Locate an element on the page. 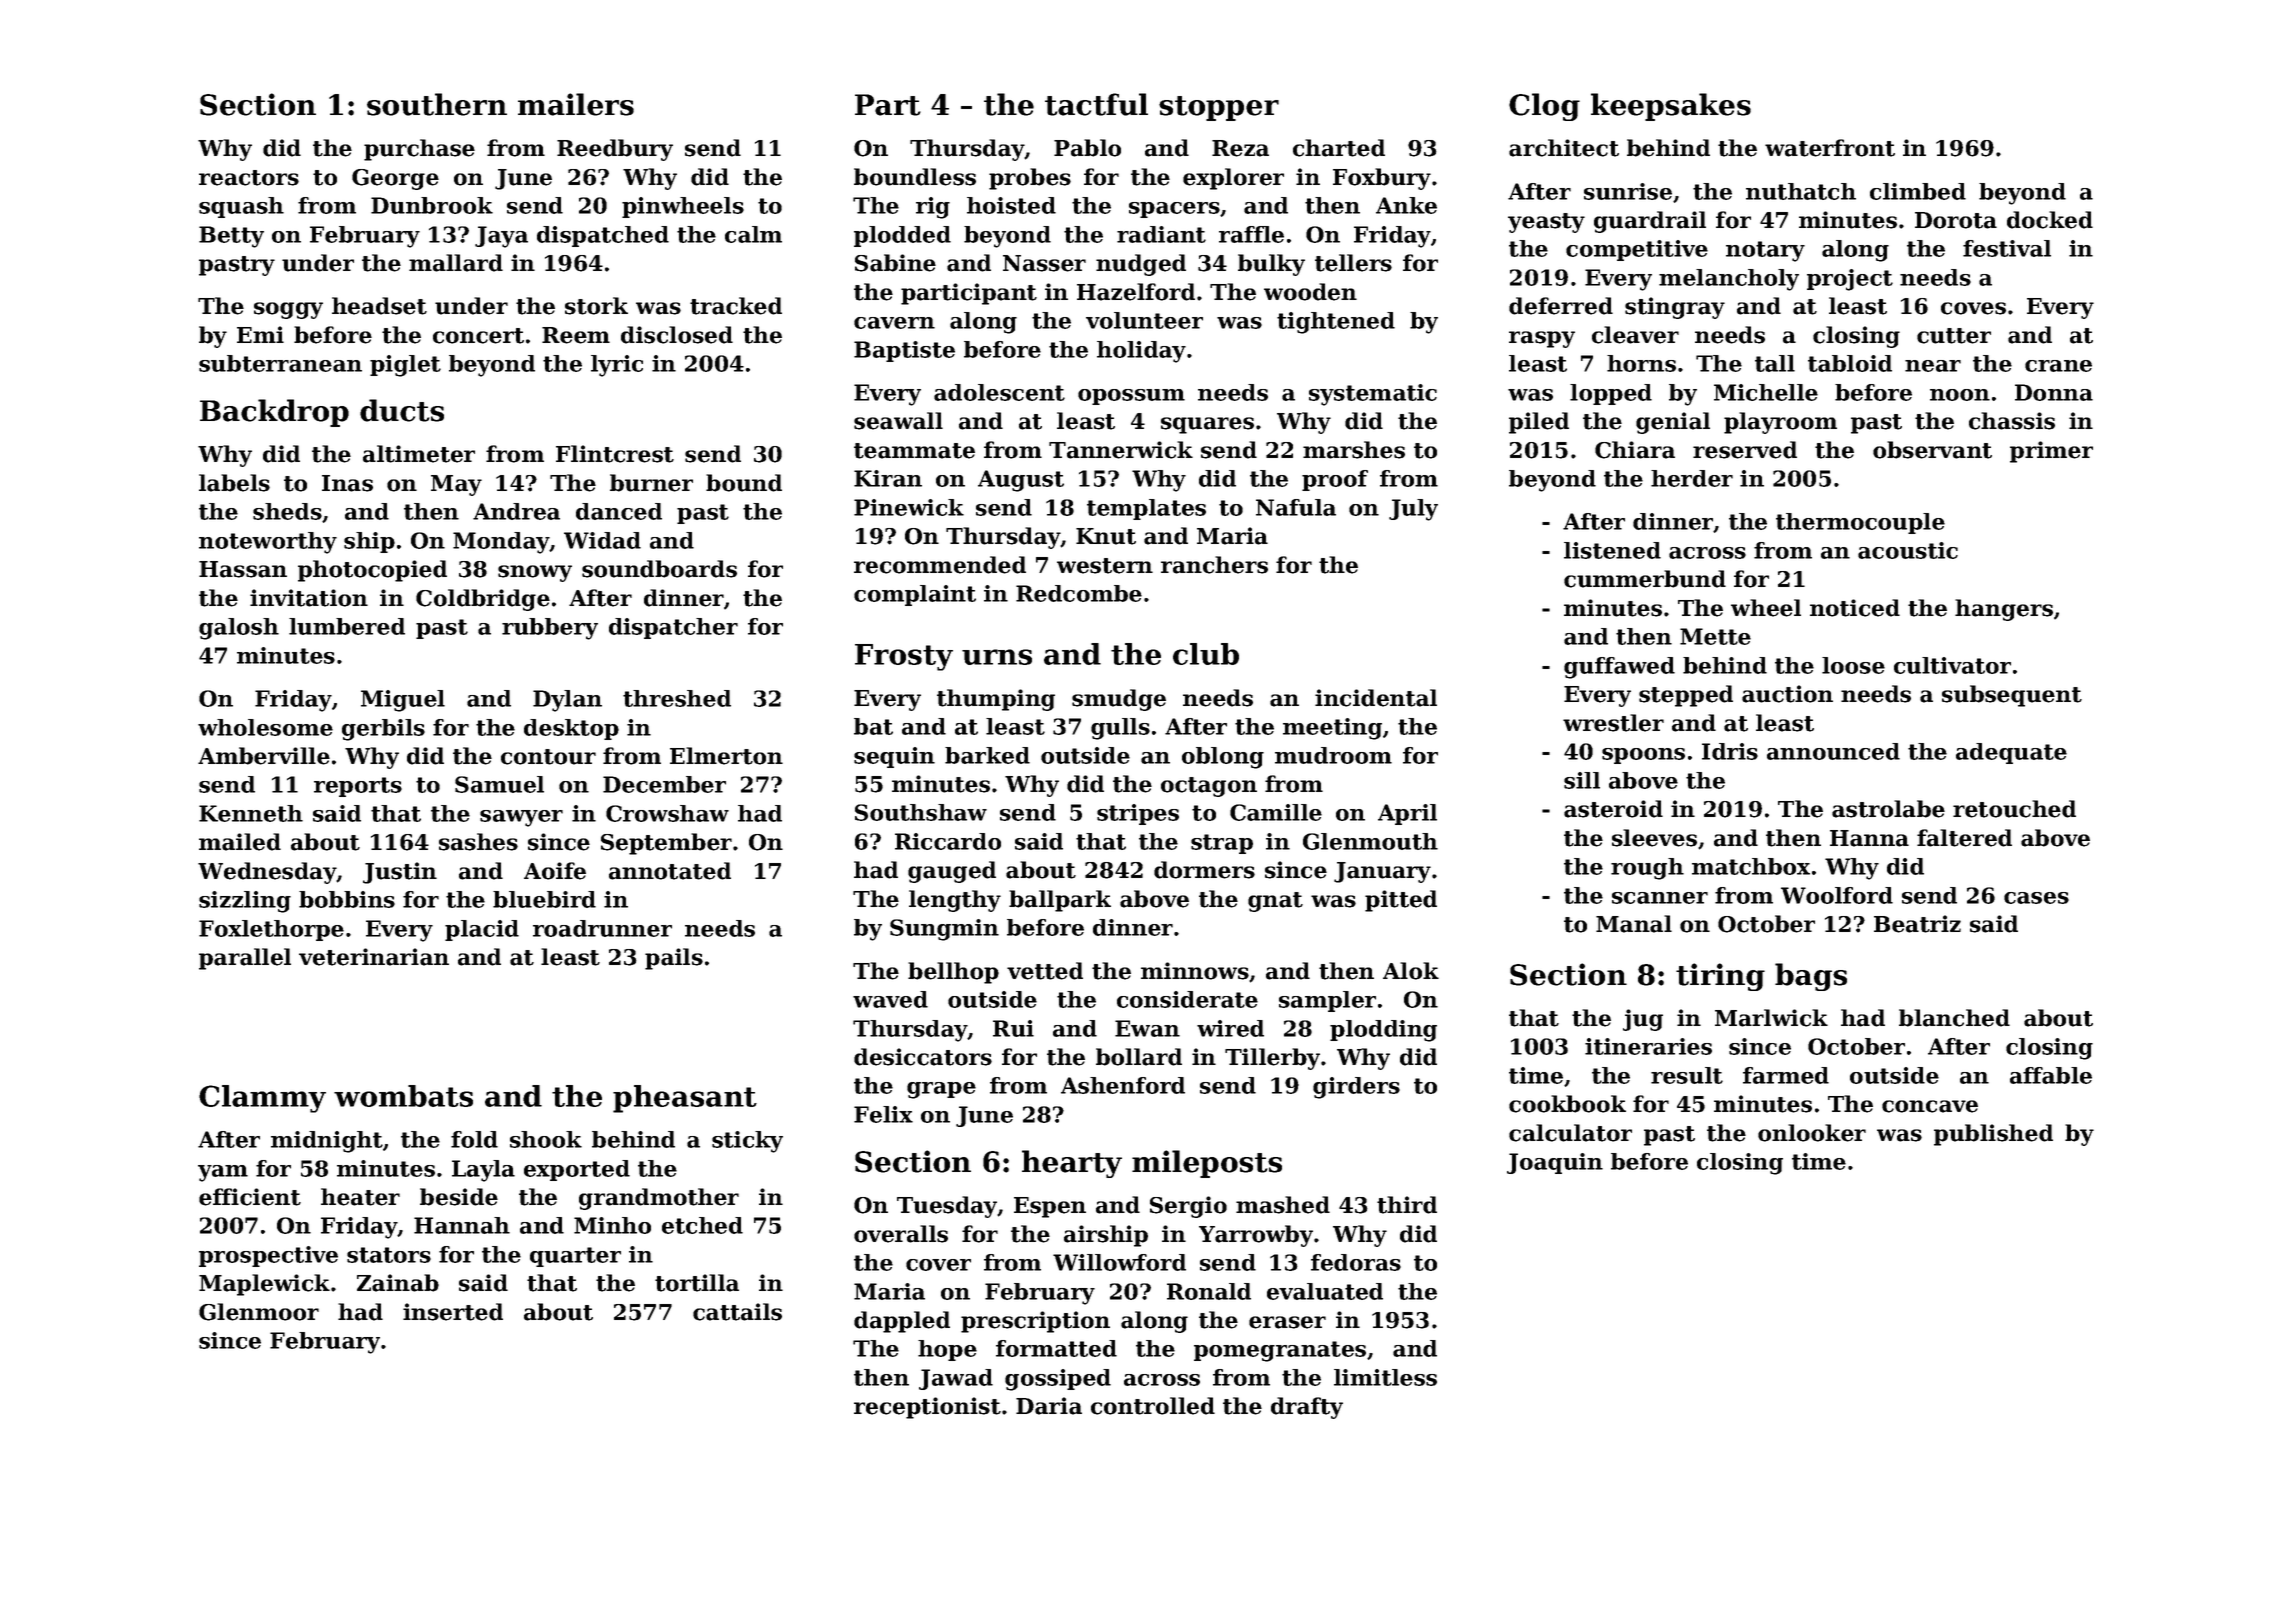  Crowshaw is located at coordinates (667, 813).
